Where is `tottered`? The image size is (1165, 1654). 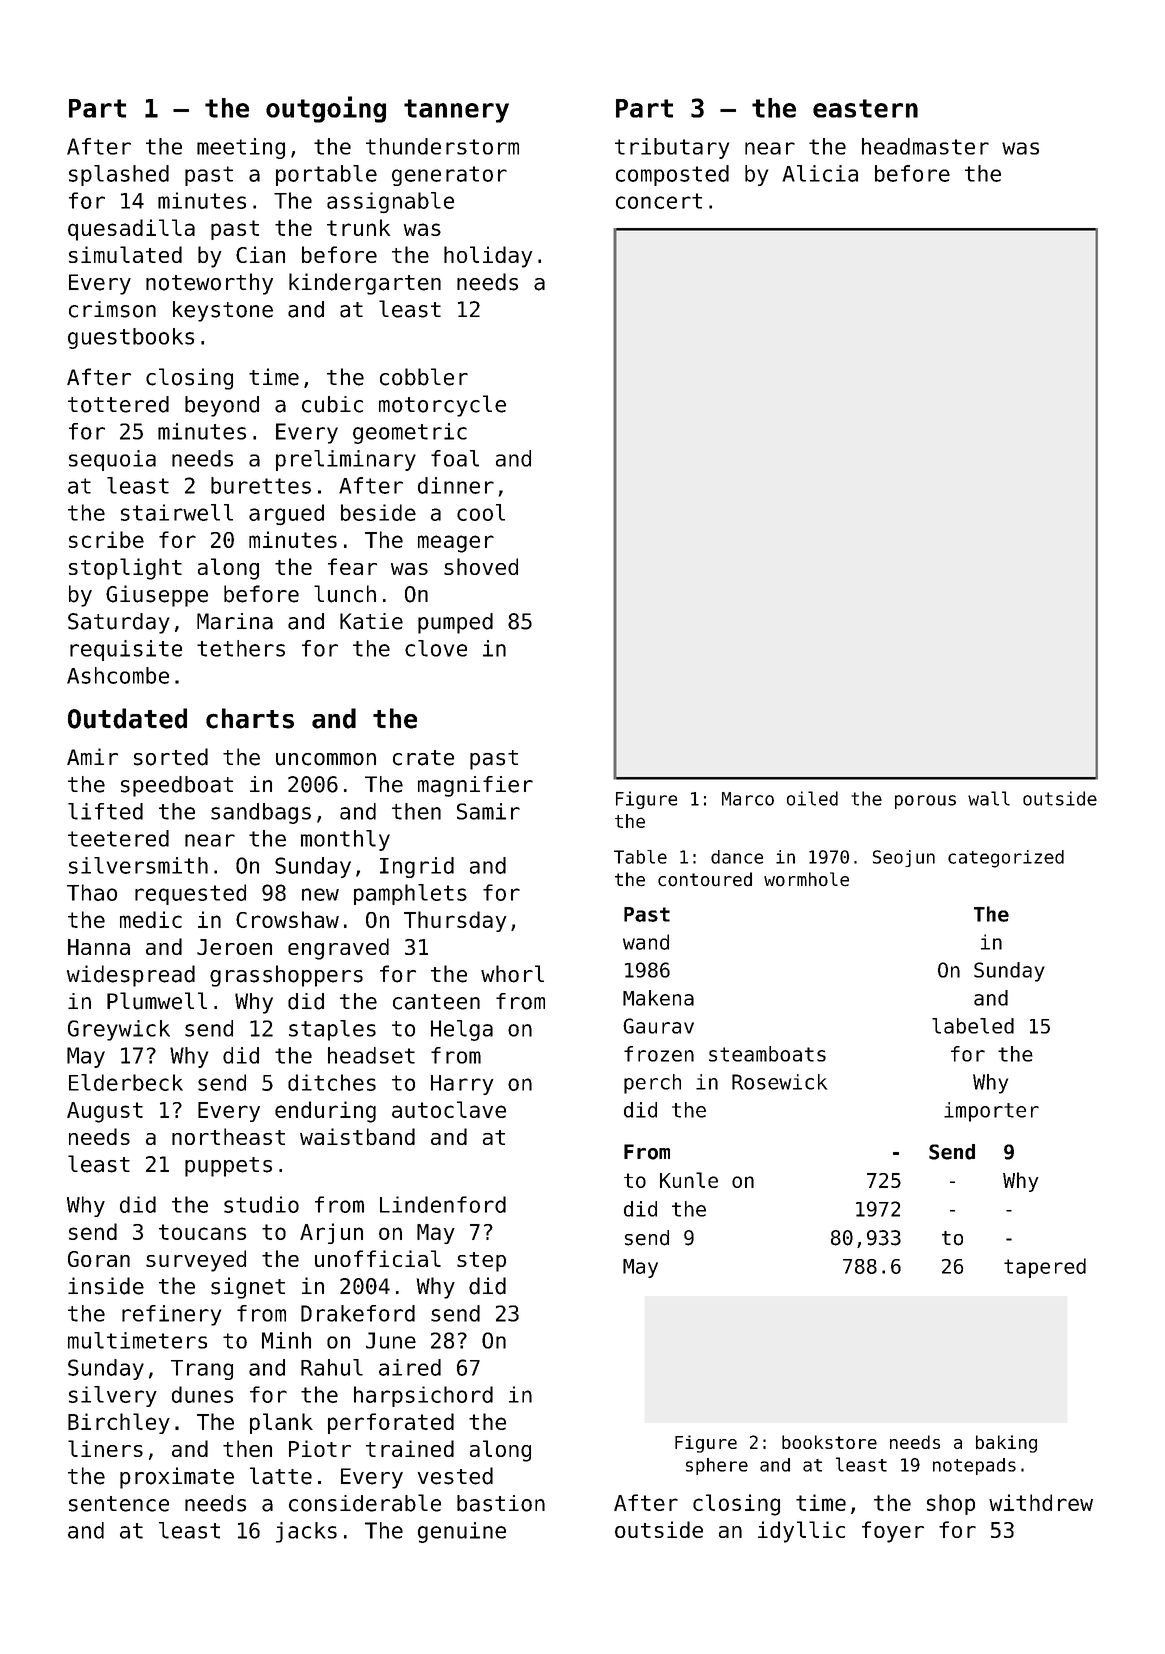 tottered is located at coordinates (118, 404).
